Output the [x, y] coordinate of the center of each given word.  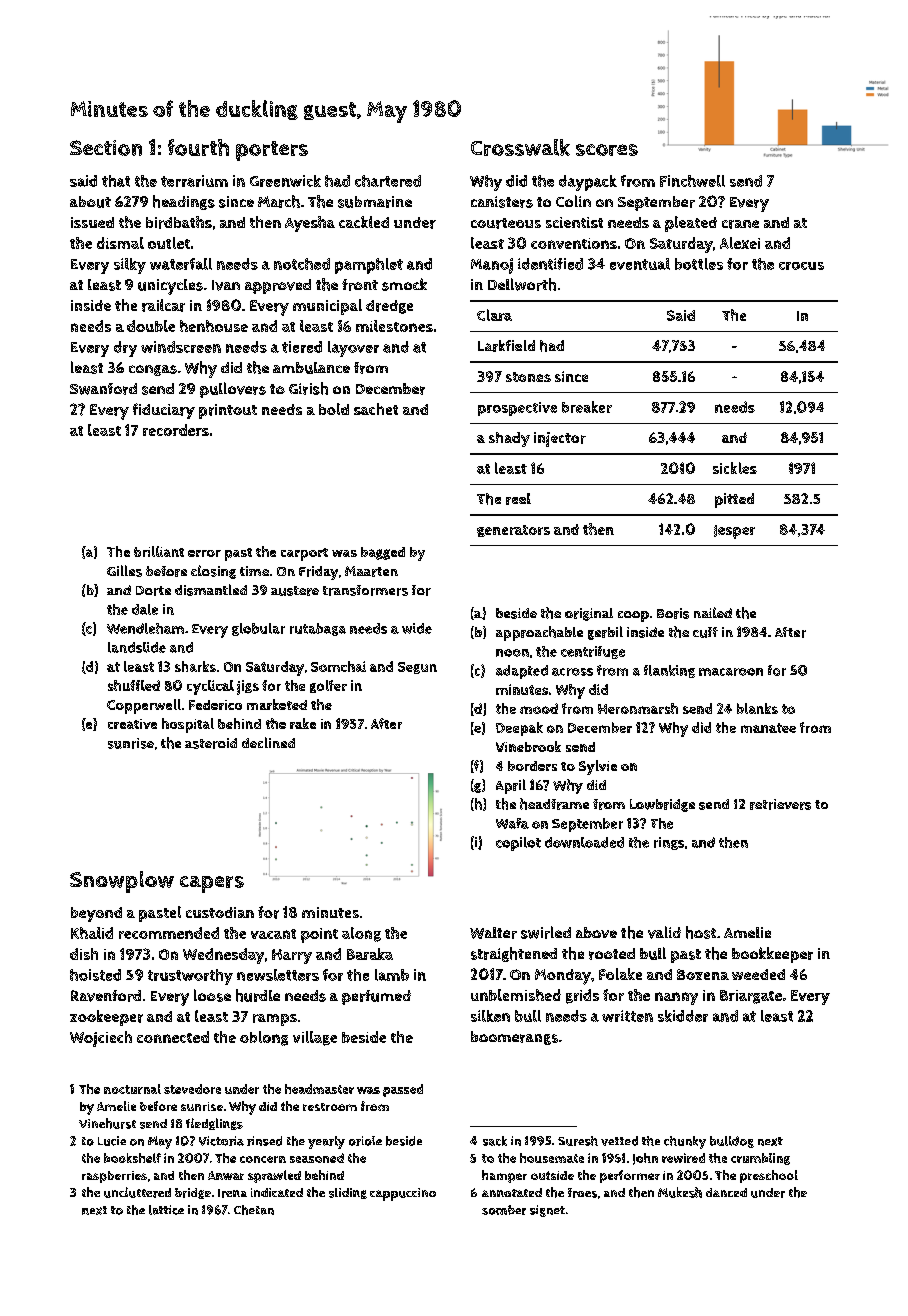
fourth [198, 147]
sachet [376, 409]
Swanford [103, 389]
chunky [685, 1142]
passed [403, 1090]
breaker [587, 407]
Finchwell [692, 181]
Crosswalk [520, 147]
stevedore [192, 1089]
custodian [220, 912]
